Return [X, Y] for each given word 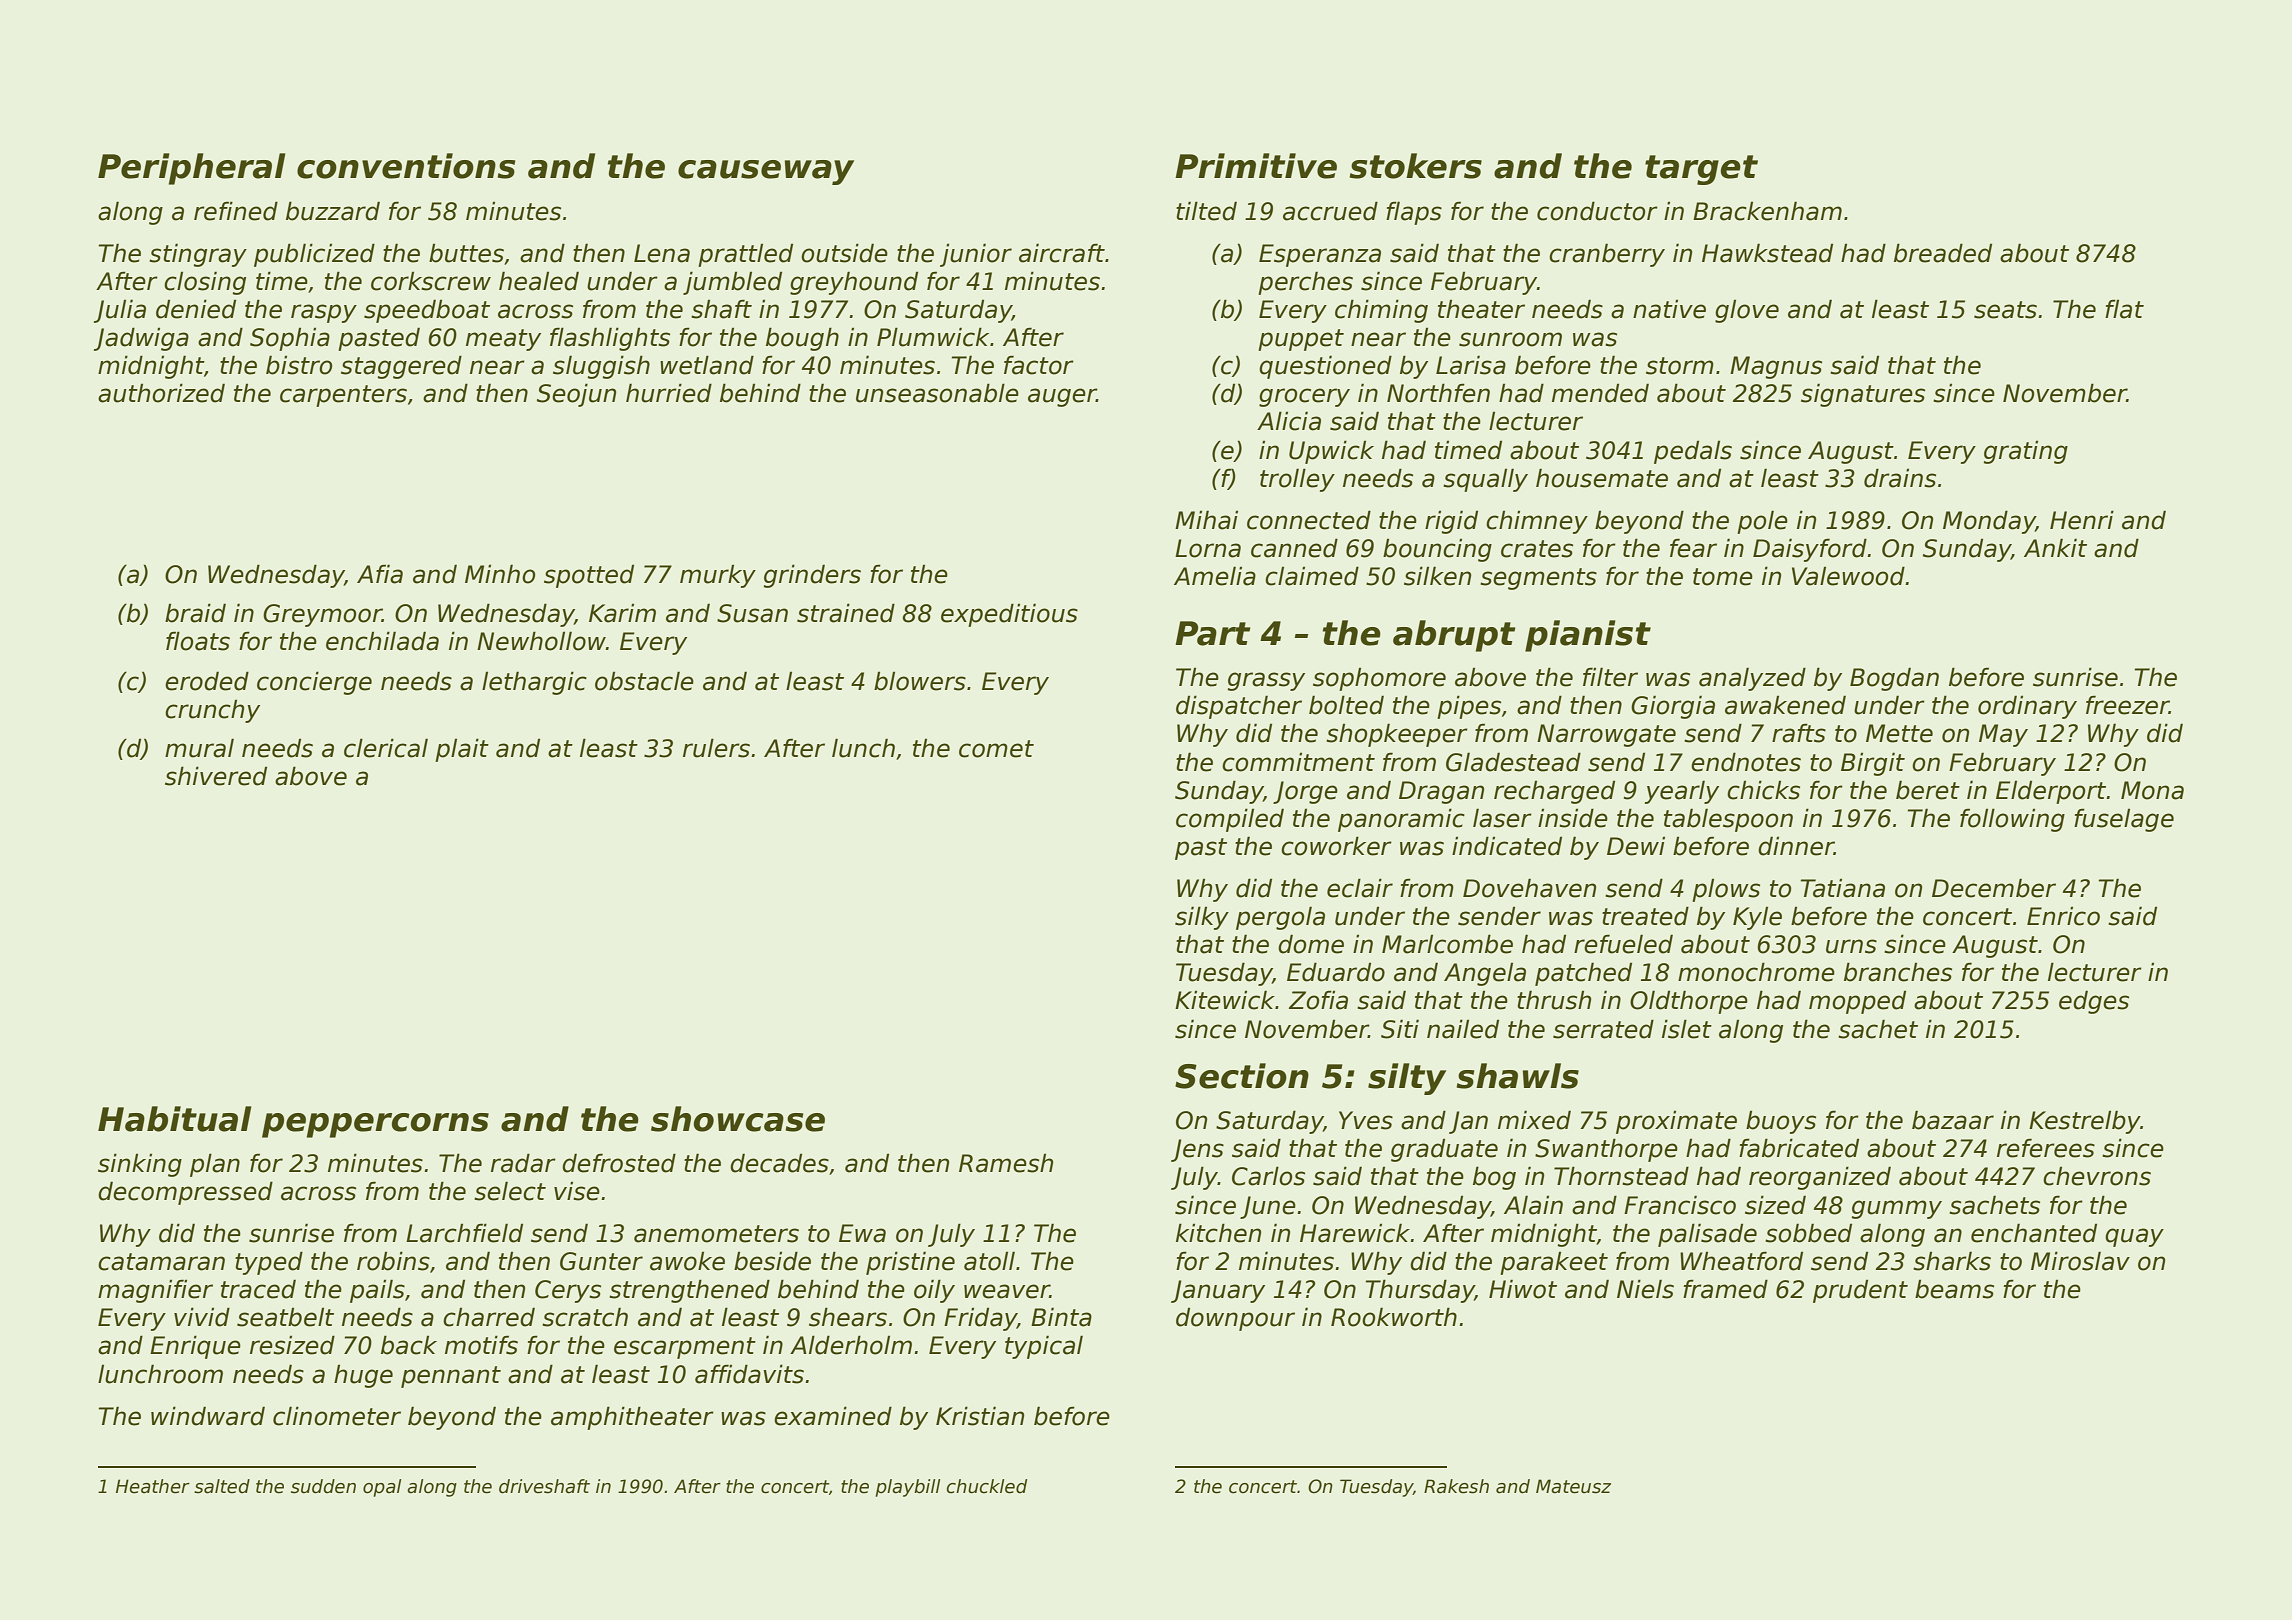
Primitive [1256, 166]
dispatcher [1239, 707]
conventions [406, 166]
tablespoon [1728, 820]
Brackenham [1767, 211]
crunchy [212, 711]
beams [1954, 1289]
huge [363, 1376]
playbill [908, 1488]
